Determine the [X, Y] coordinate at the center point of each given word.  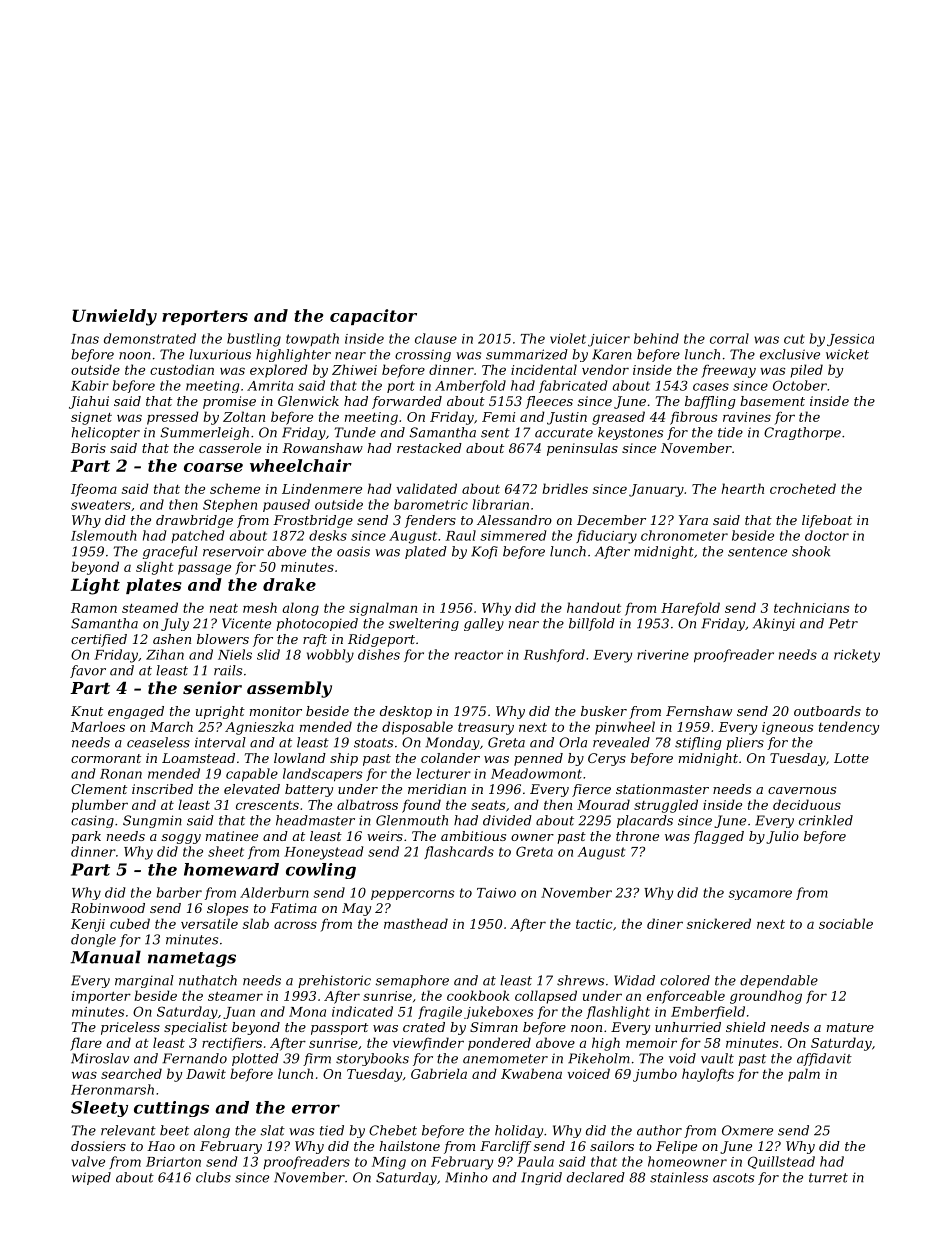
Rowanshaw [322, 448]
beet [174, 1130]
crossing [423, 355]
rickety [857, 656]
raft [315, 640]
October [800, 385]
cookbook [478, 995]
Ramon [94, 608]
